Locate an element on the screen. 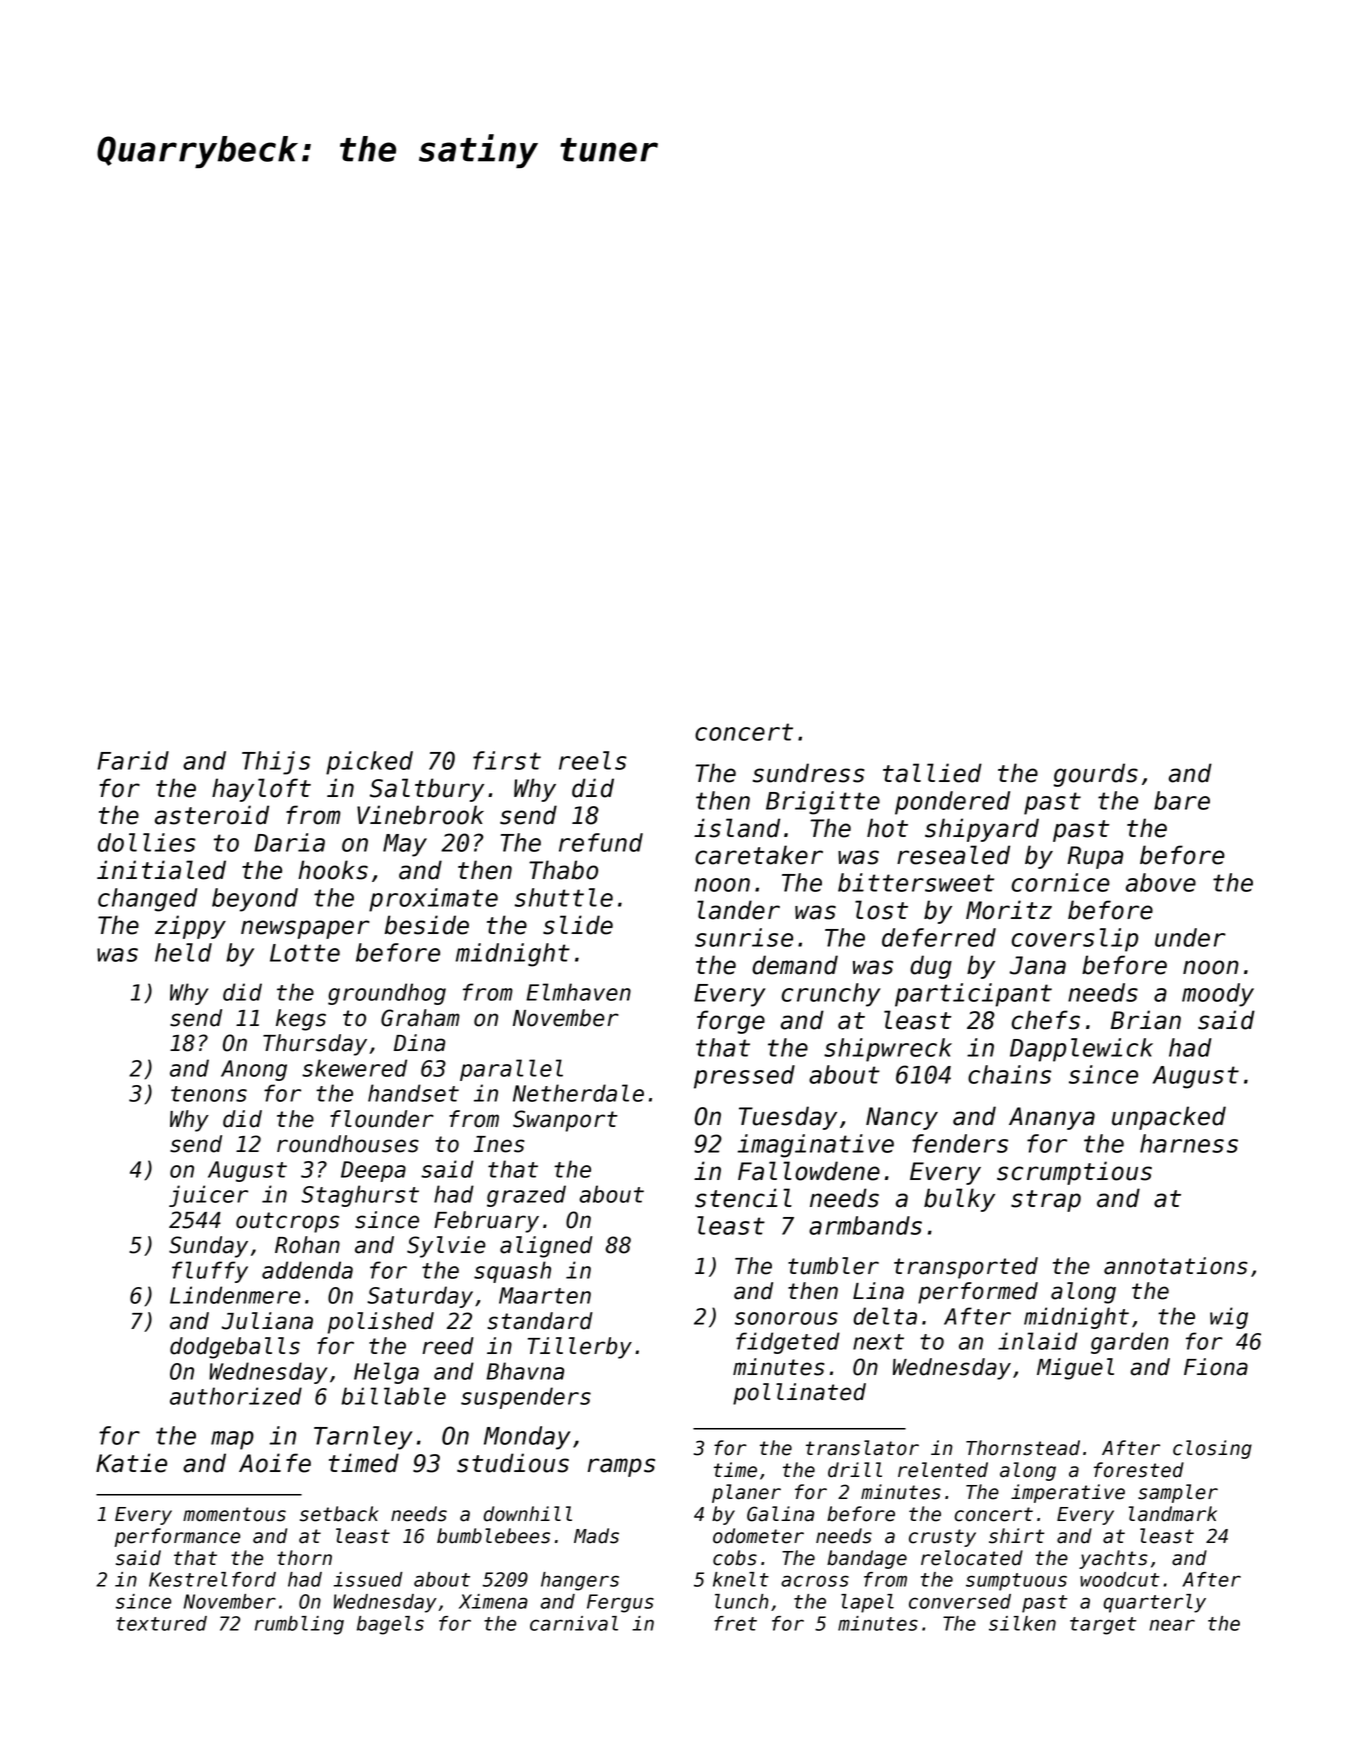  Swanport is located at coordinates (565, 1121).
